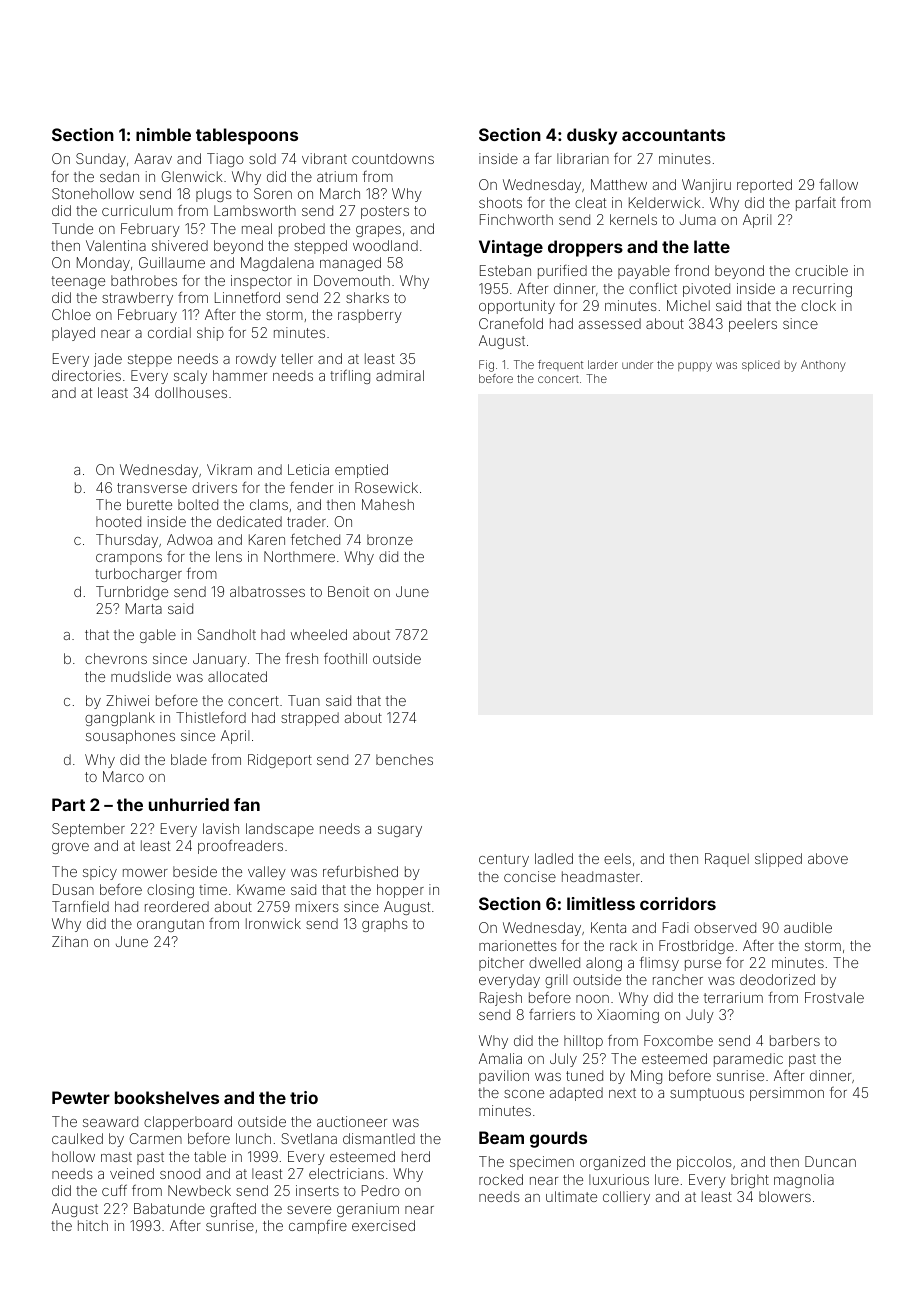  Describe the element at coordinates (180, 1173) in the screenshot. I see `snood` at that location.
